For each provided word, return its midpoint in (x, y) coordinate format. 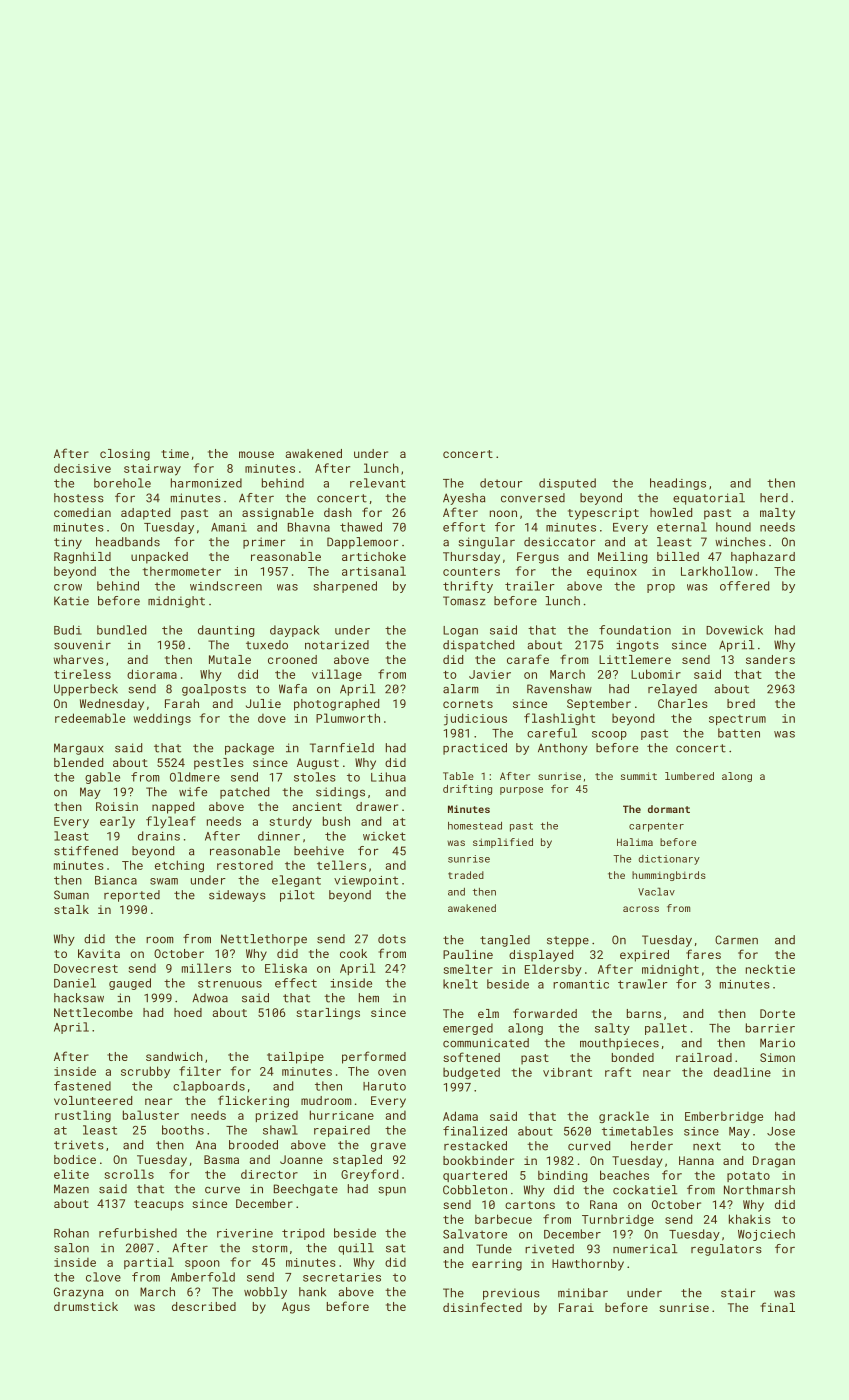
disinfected (482, 1307)
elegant (296, 881)
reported (132, 896)
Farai (576, 1307)
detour (501, 483)
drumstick (86, 1306)
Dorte (777, 1013)
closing (125, 455)
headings (678, 484)
